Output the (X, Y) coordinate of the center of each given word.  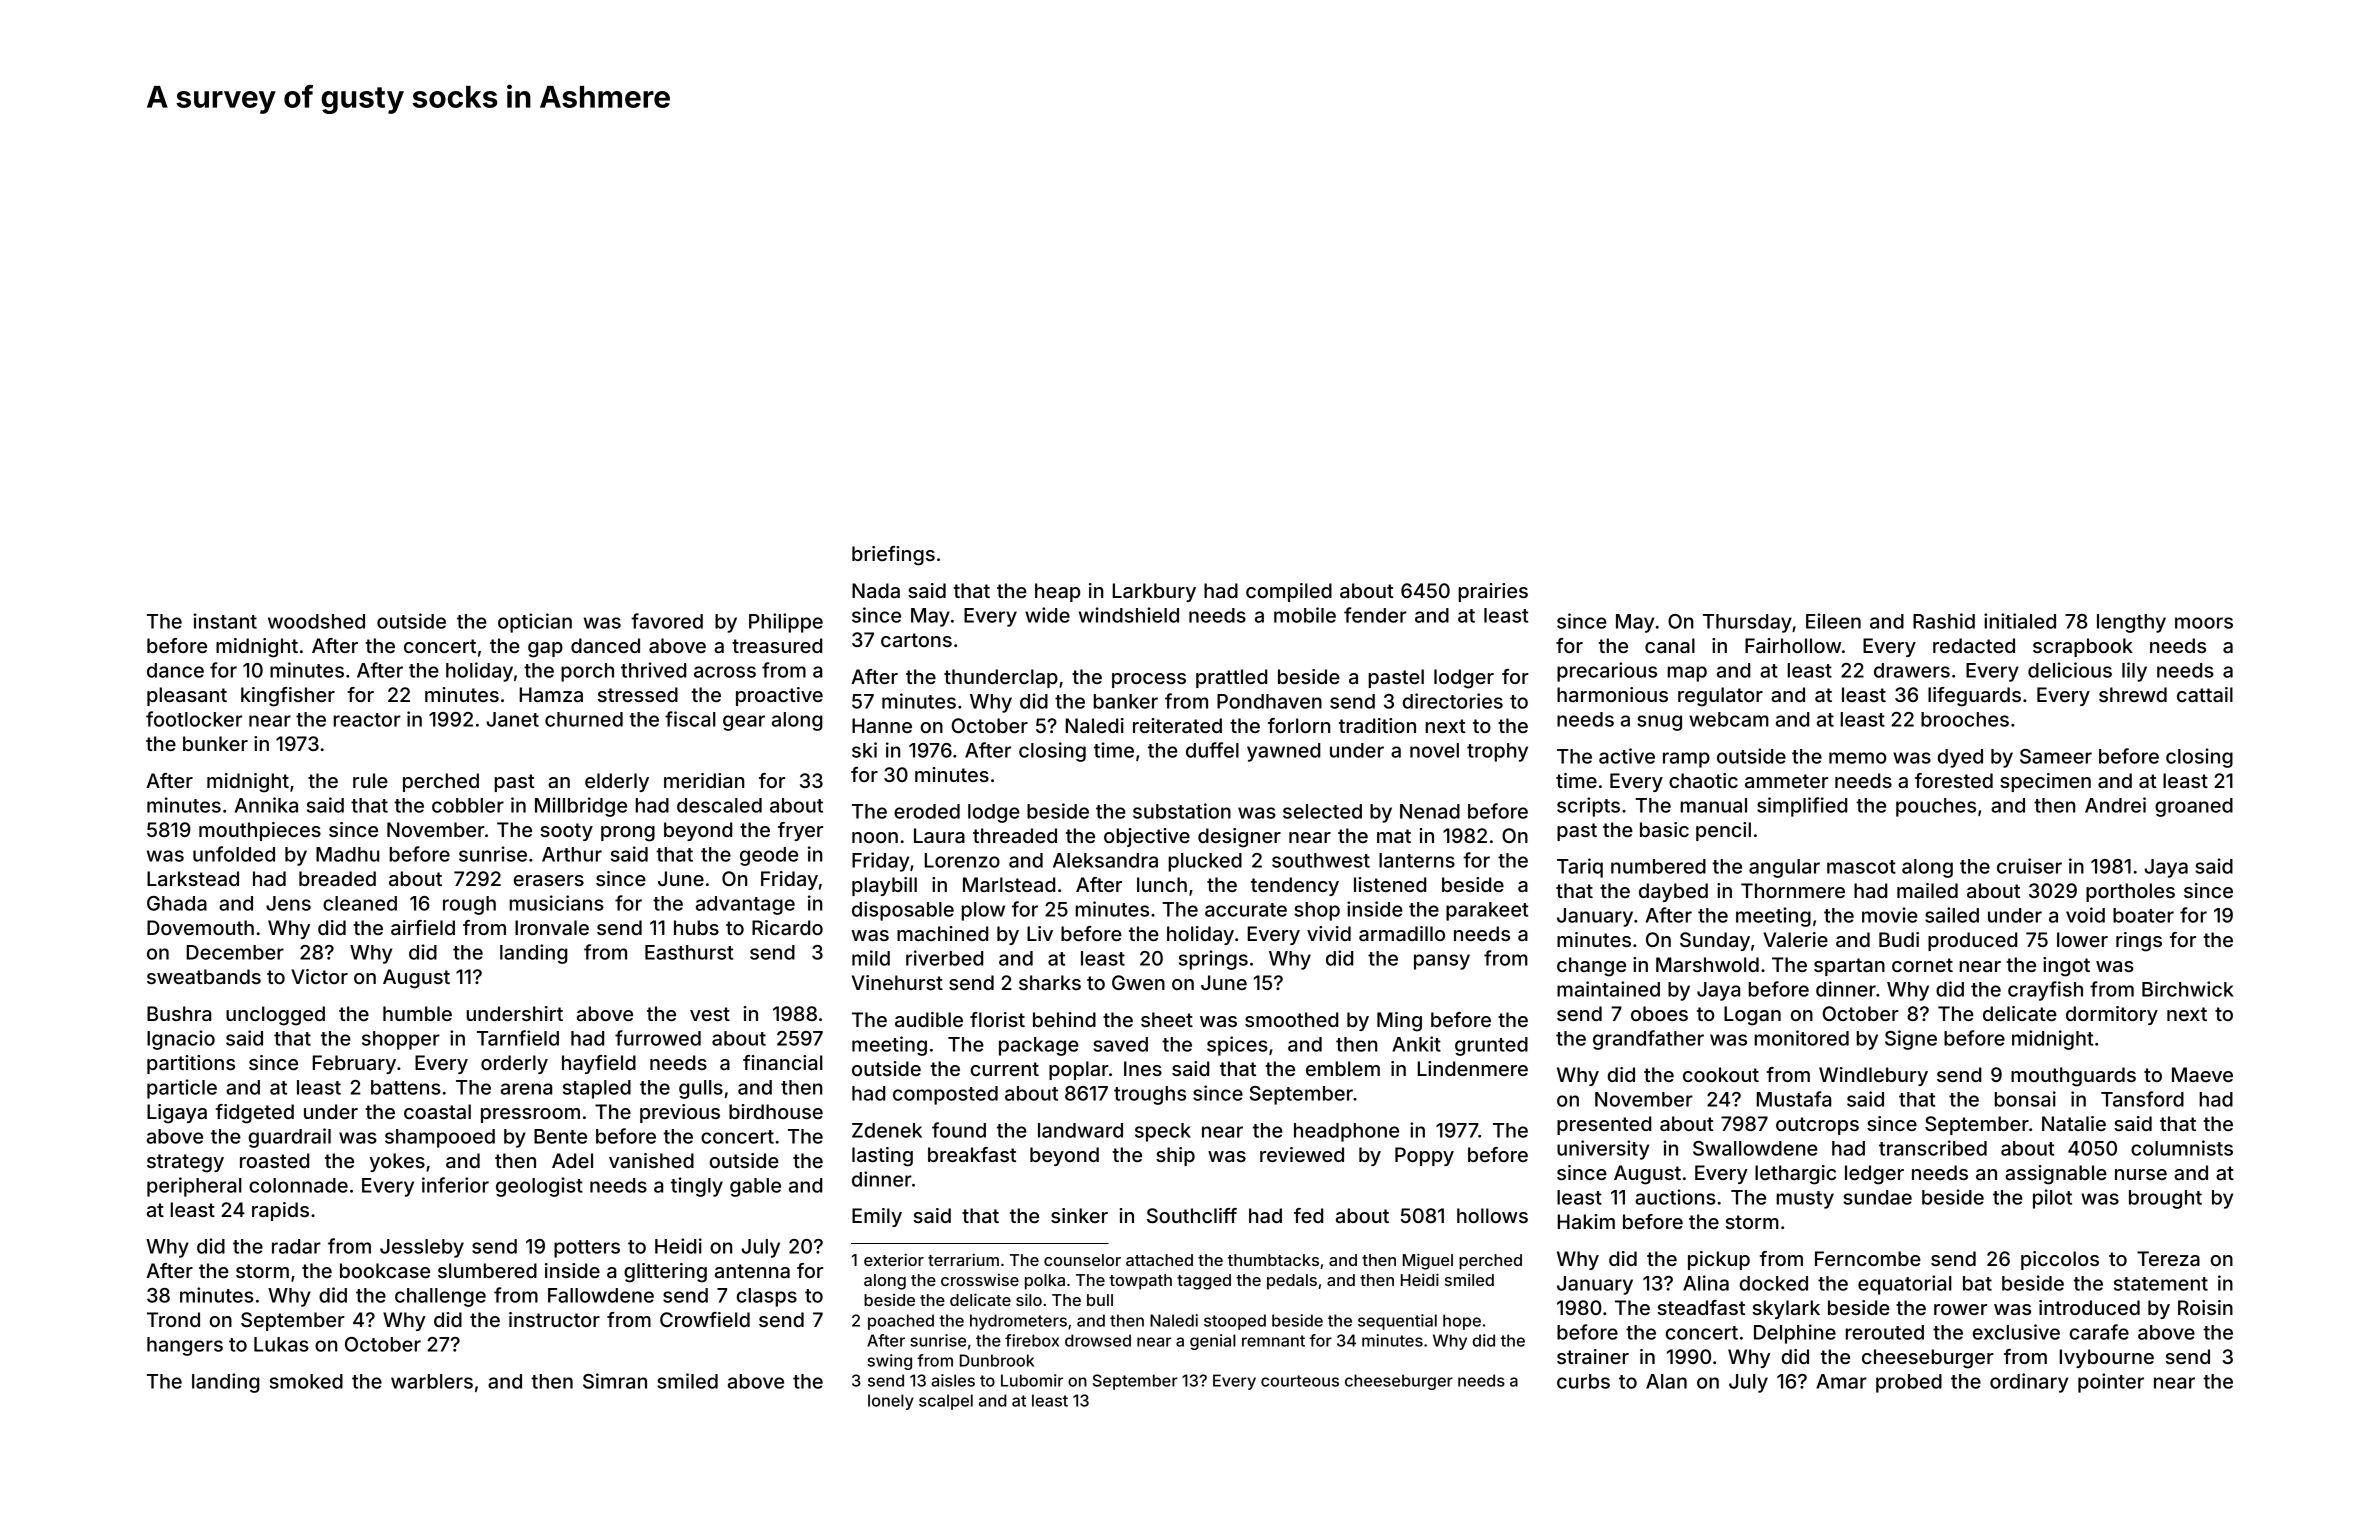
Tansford (2142, 1099)
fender (1375, 615)
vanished (651, 1160)
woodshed (316, 621)
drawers (1912, 670)
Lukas (281, 1344)
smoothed (1291, 1019)
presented (1604, 1125)
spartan (1849, 967)
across (725, 672)
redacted (1974, 645)
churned (584, 719)
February (354, 1064)
